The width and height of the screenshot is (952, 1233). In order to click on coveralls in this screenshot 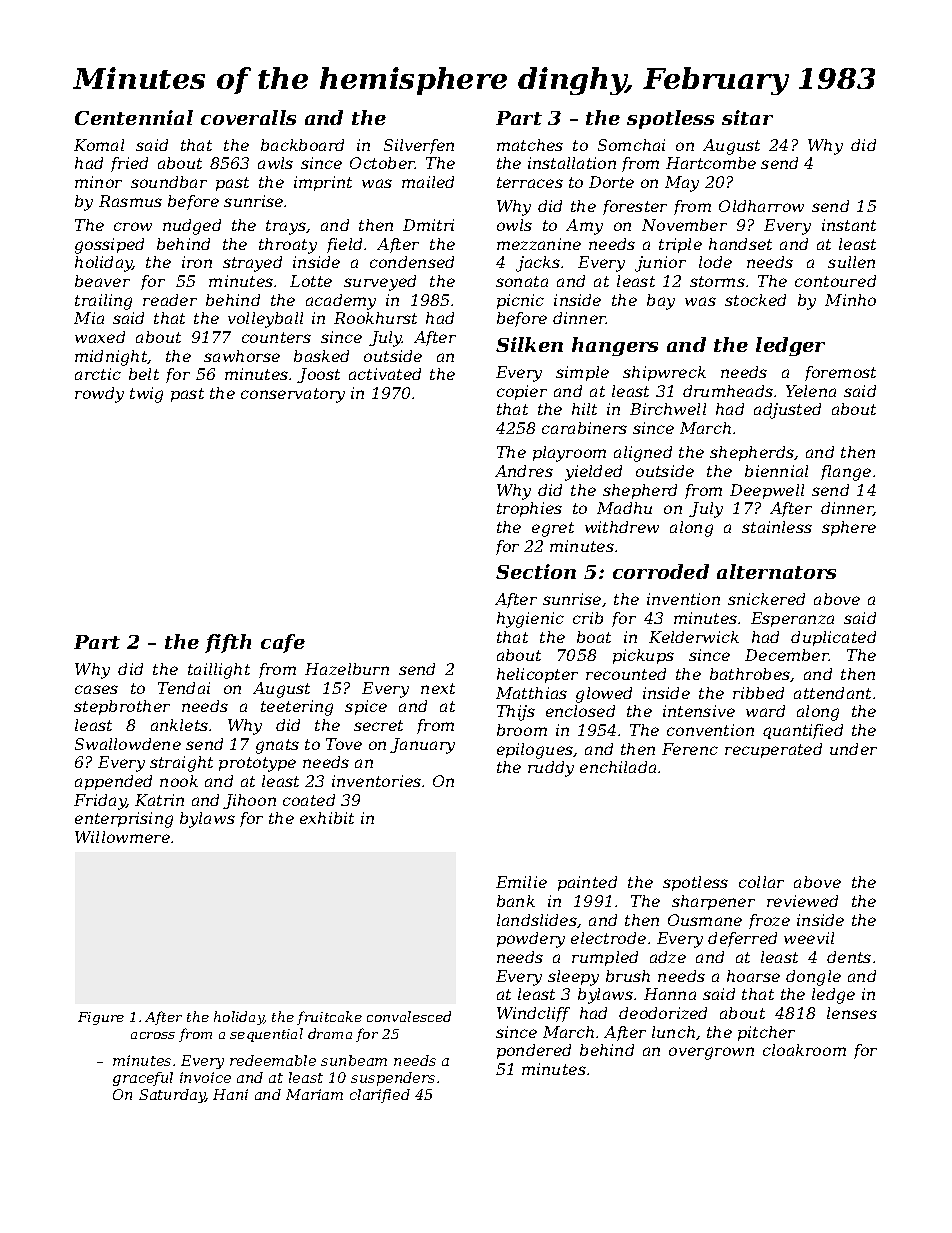, I will do `click(248, 117)`.
